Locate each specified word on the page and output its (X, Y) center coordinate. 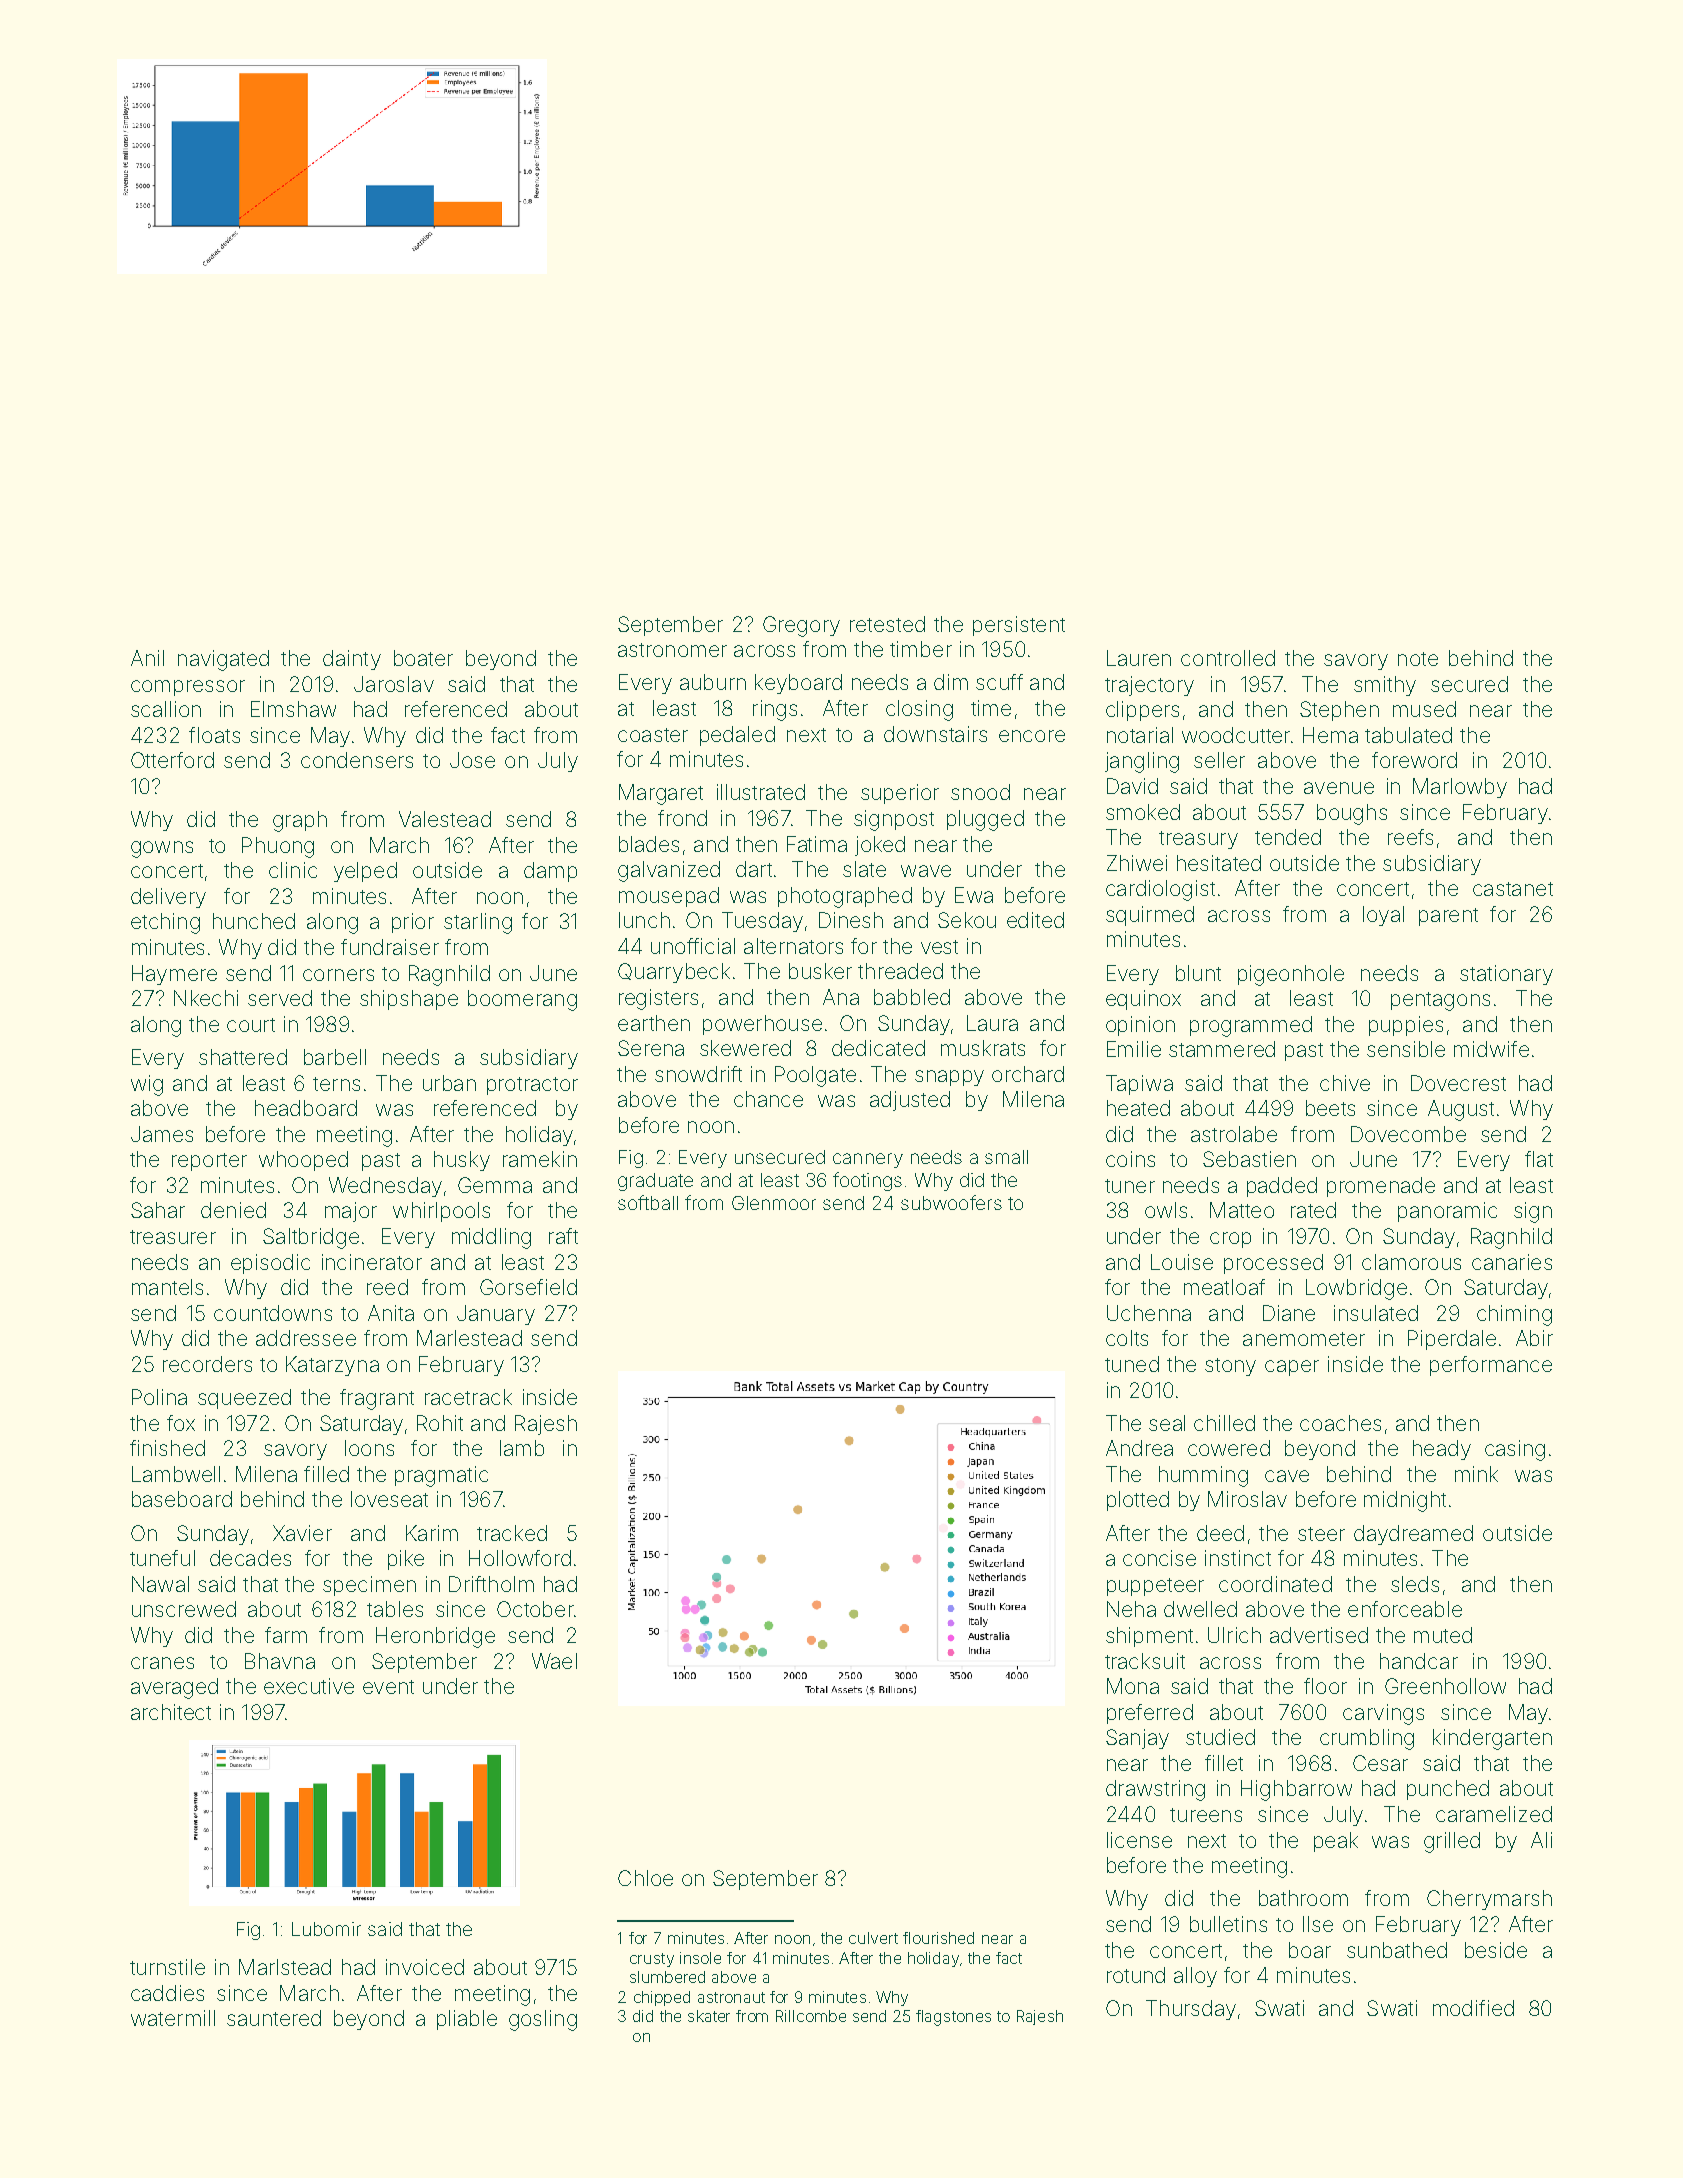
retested (887, 624)
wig (147, 1085)
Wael (554, 1661)
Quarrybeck (674, 973)
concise (1159, 1558)
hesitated (1219, 863)
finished (167, 1448)
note (1418, 659)
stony (1230, 1367)
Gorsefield (528, 1287)
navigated (223, 660)
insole (700, 1958)
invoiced (425, 1967)
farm (286, 1635)
